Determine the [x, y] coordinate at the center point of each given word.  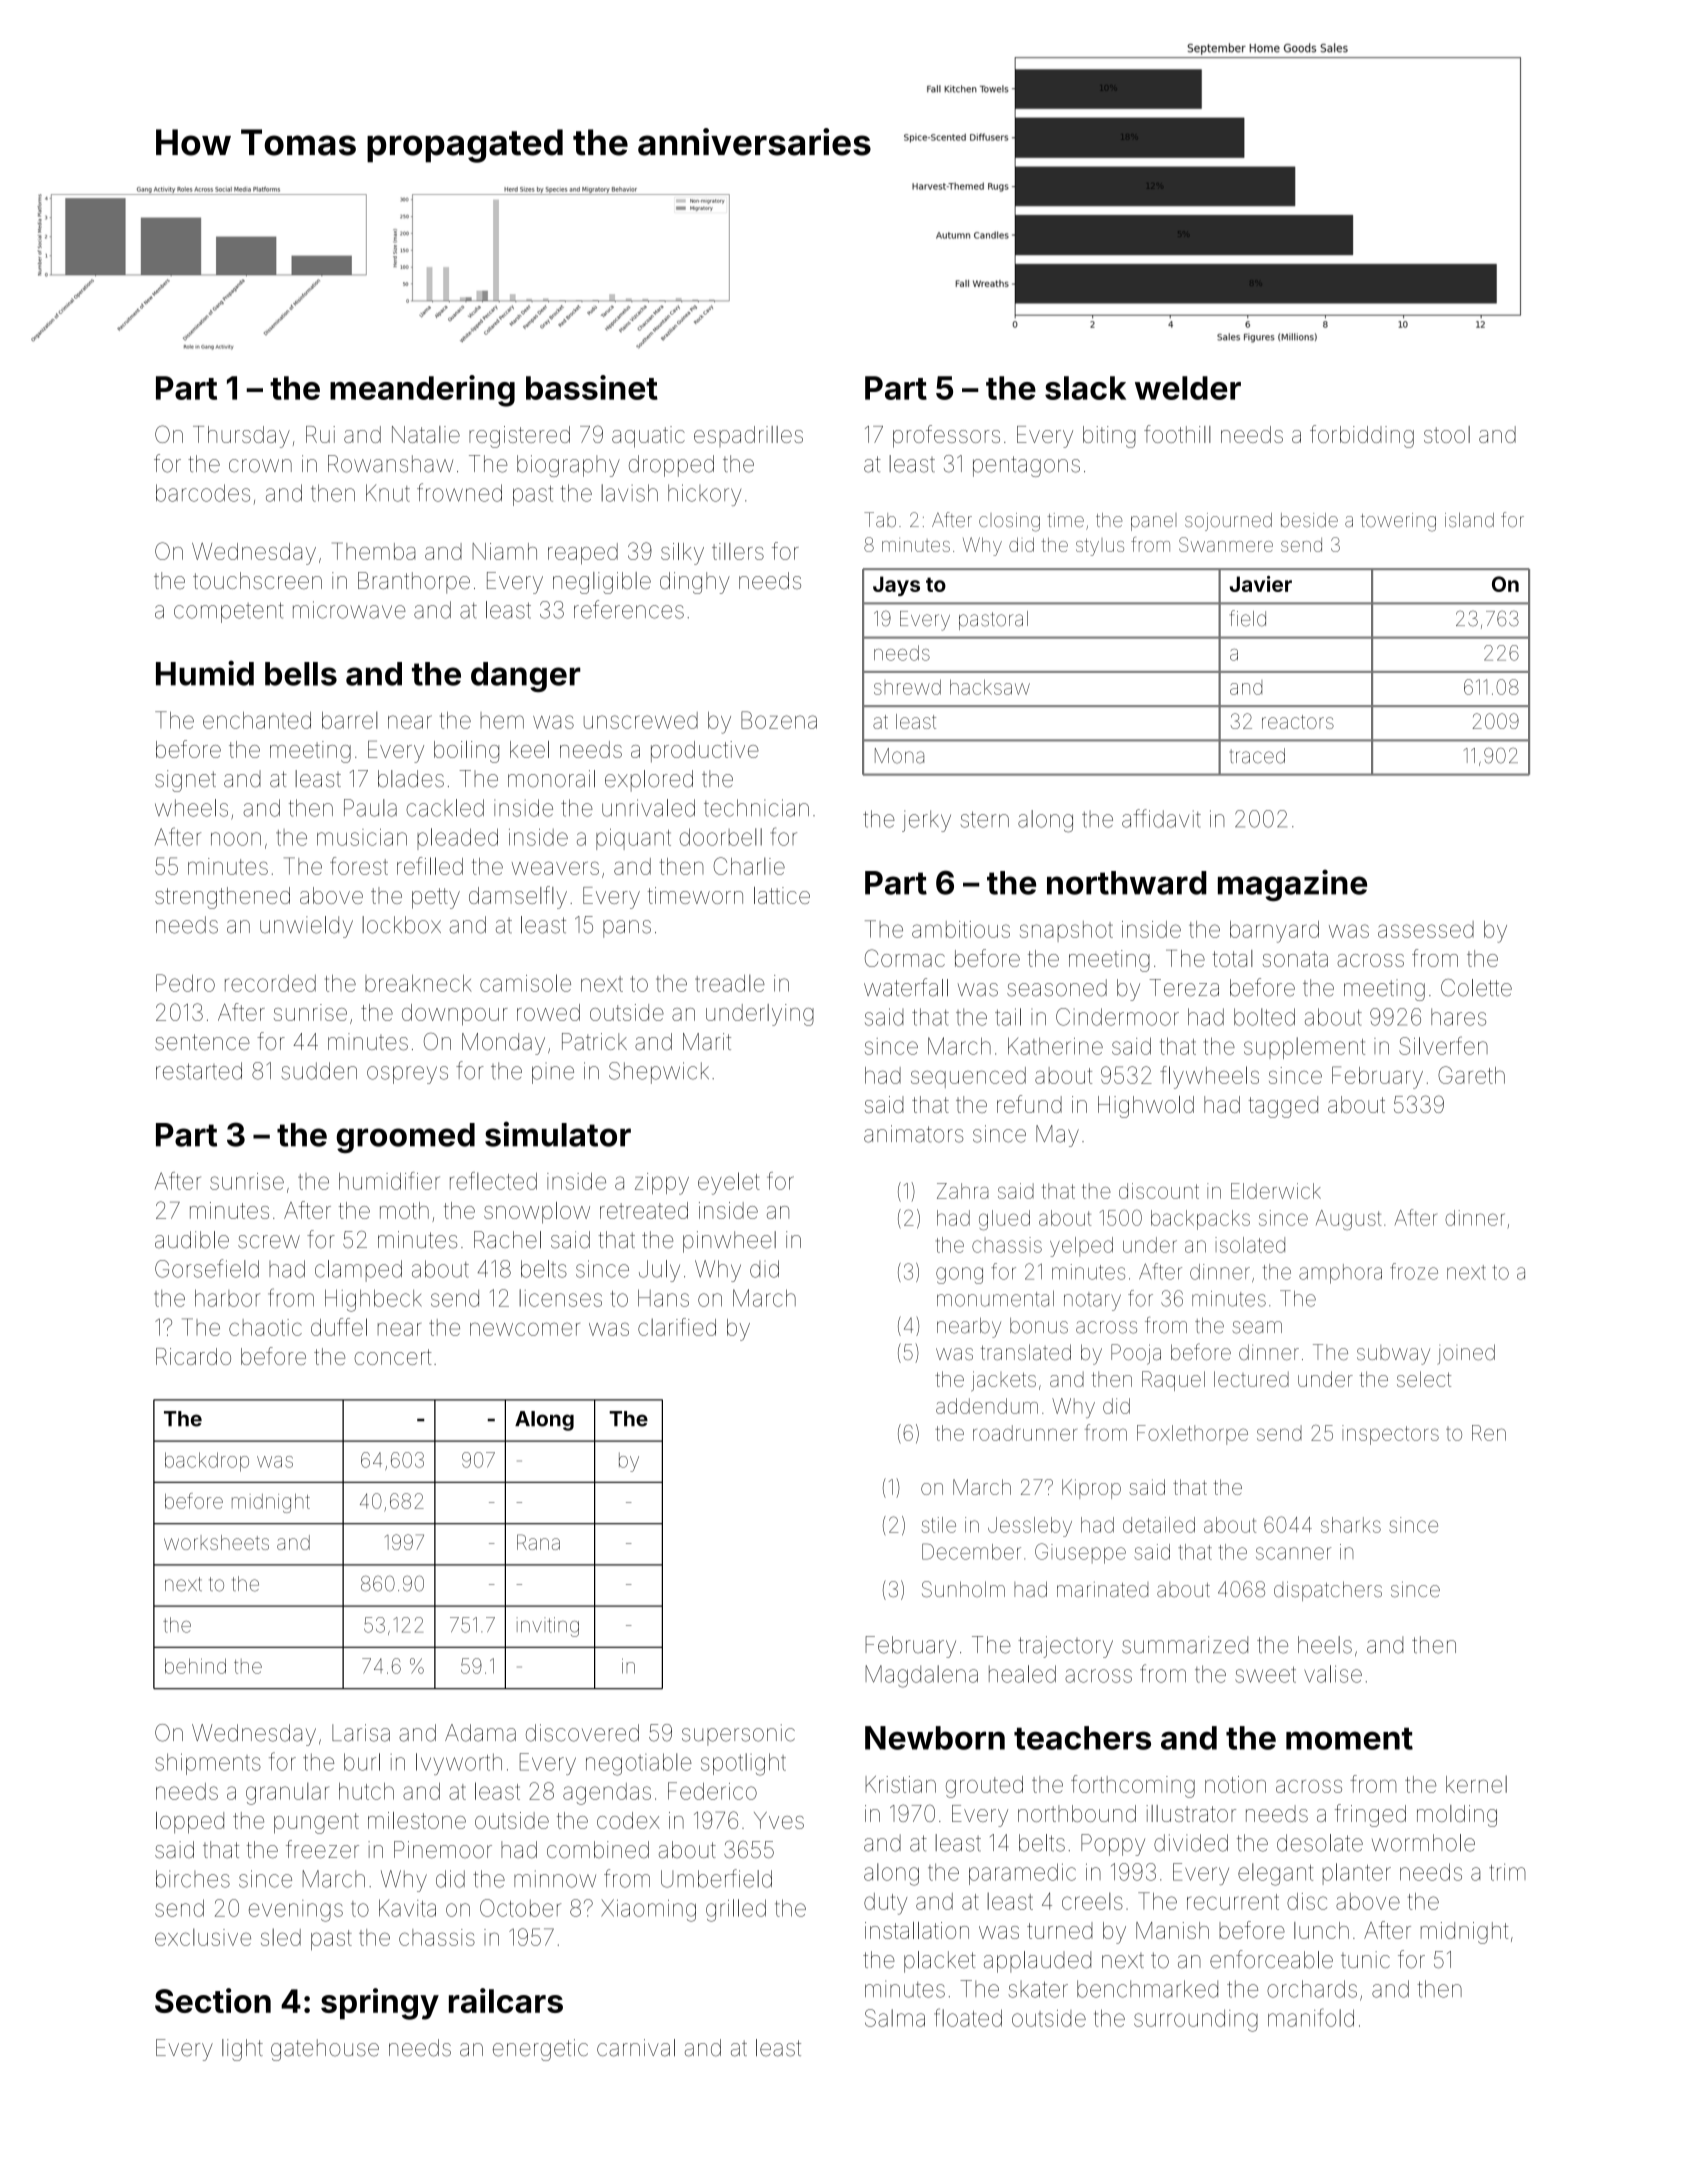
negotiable [639, 1764]
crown [260, 466]
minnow [555, 1879]
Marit [707, 1041]
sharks [1351, 1525]
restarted [199, 1071]
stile [939, 1525]
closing [1009, 522]
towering [1398, 522]
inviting [548, 1627]
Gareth [1471, 1075]
